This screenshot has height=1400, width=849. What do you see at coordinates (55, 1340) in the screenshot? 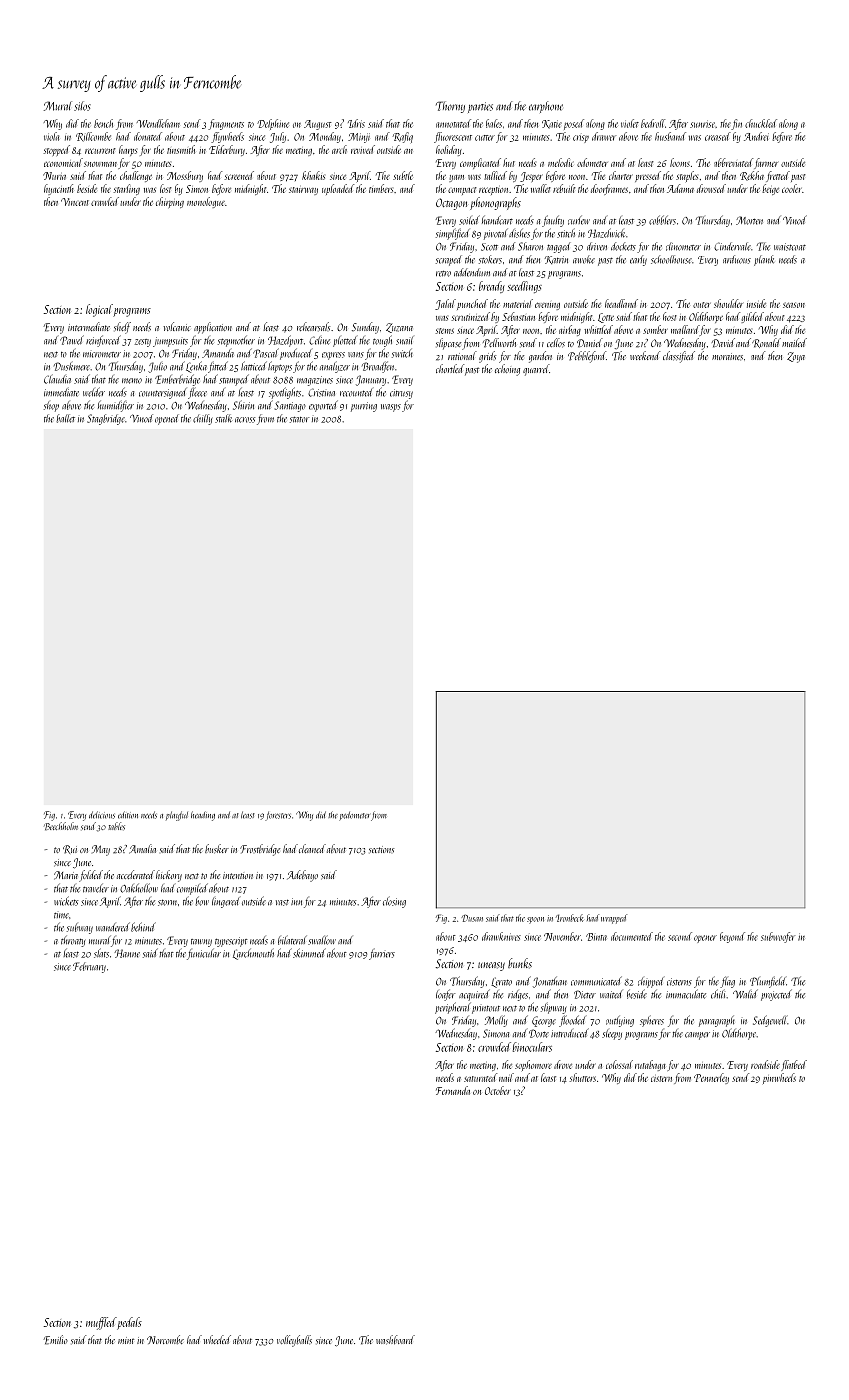
I see `Emilio` at bounding box center [55, 1340].
